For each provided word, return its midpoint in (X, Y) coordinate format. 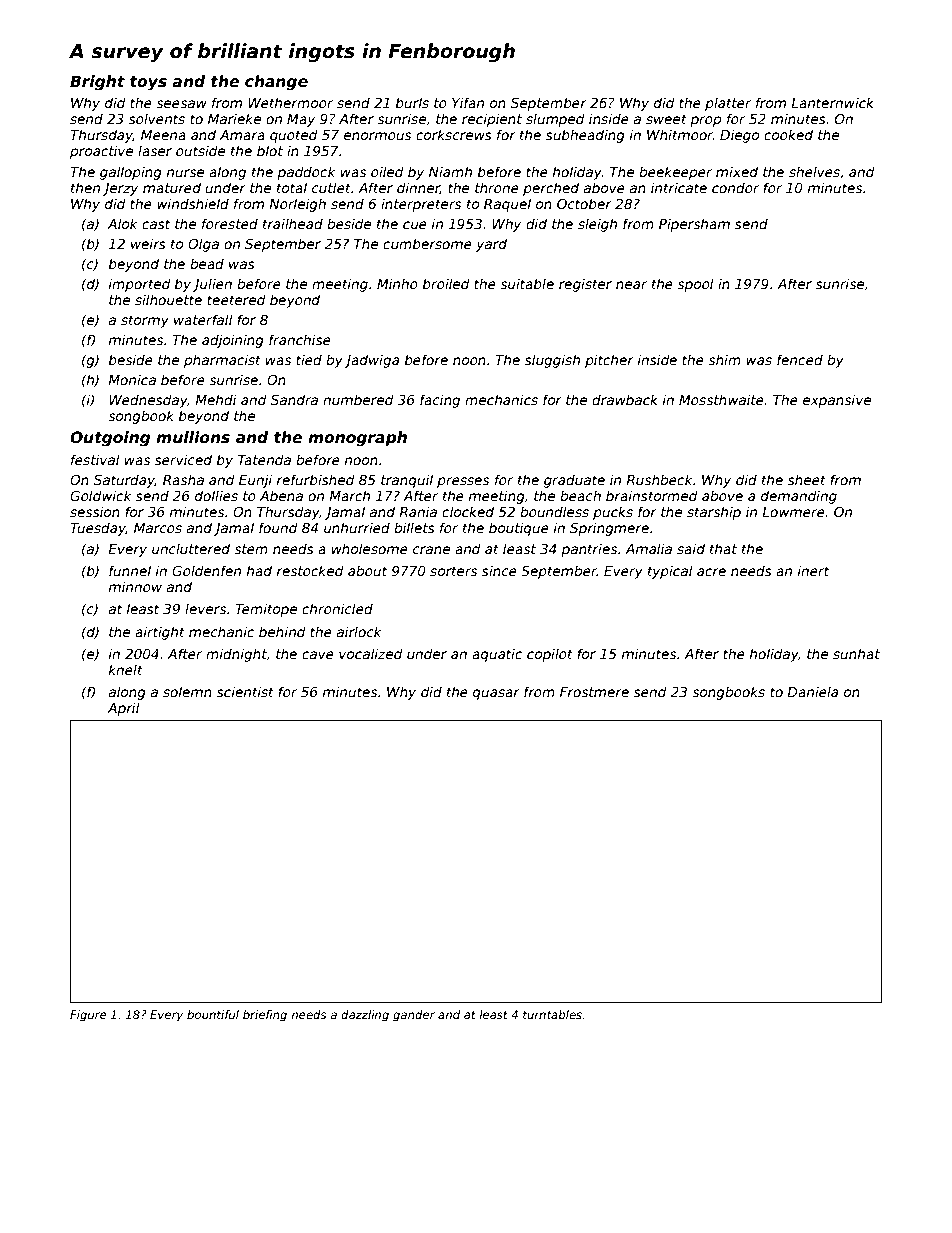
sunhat (856, 653)
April (124, 709)
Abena (281, 495)
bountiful (213, 1014)
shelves (814, 171)
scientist (245, 691)
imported (140, 285)
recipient (492, 120)
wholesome (370, 548)
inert (813, 570)
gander (414, 1016)
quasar (496, 694)
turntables (552, 1014)
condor (735, 187)
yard (491, 245)
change (276, 83)
